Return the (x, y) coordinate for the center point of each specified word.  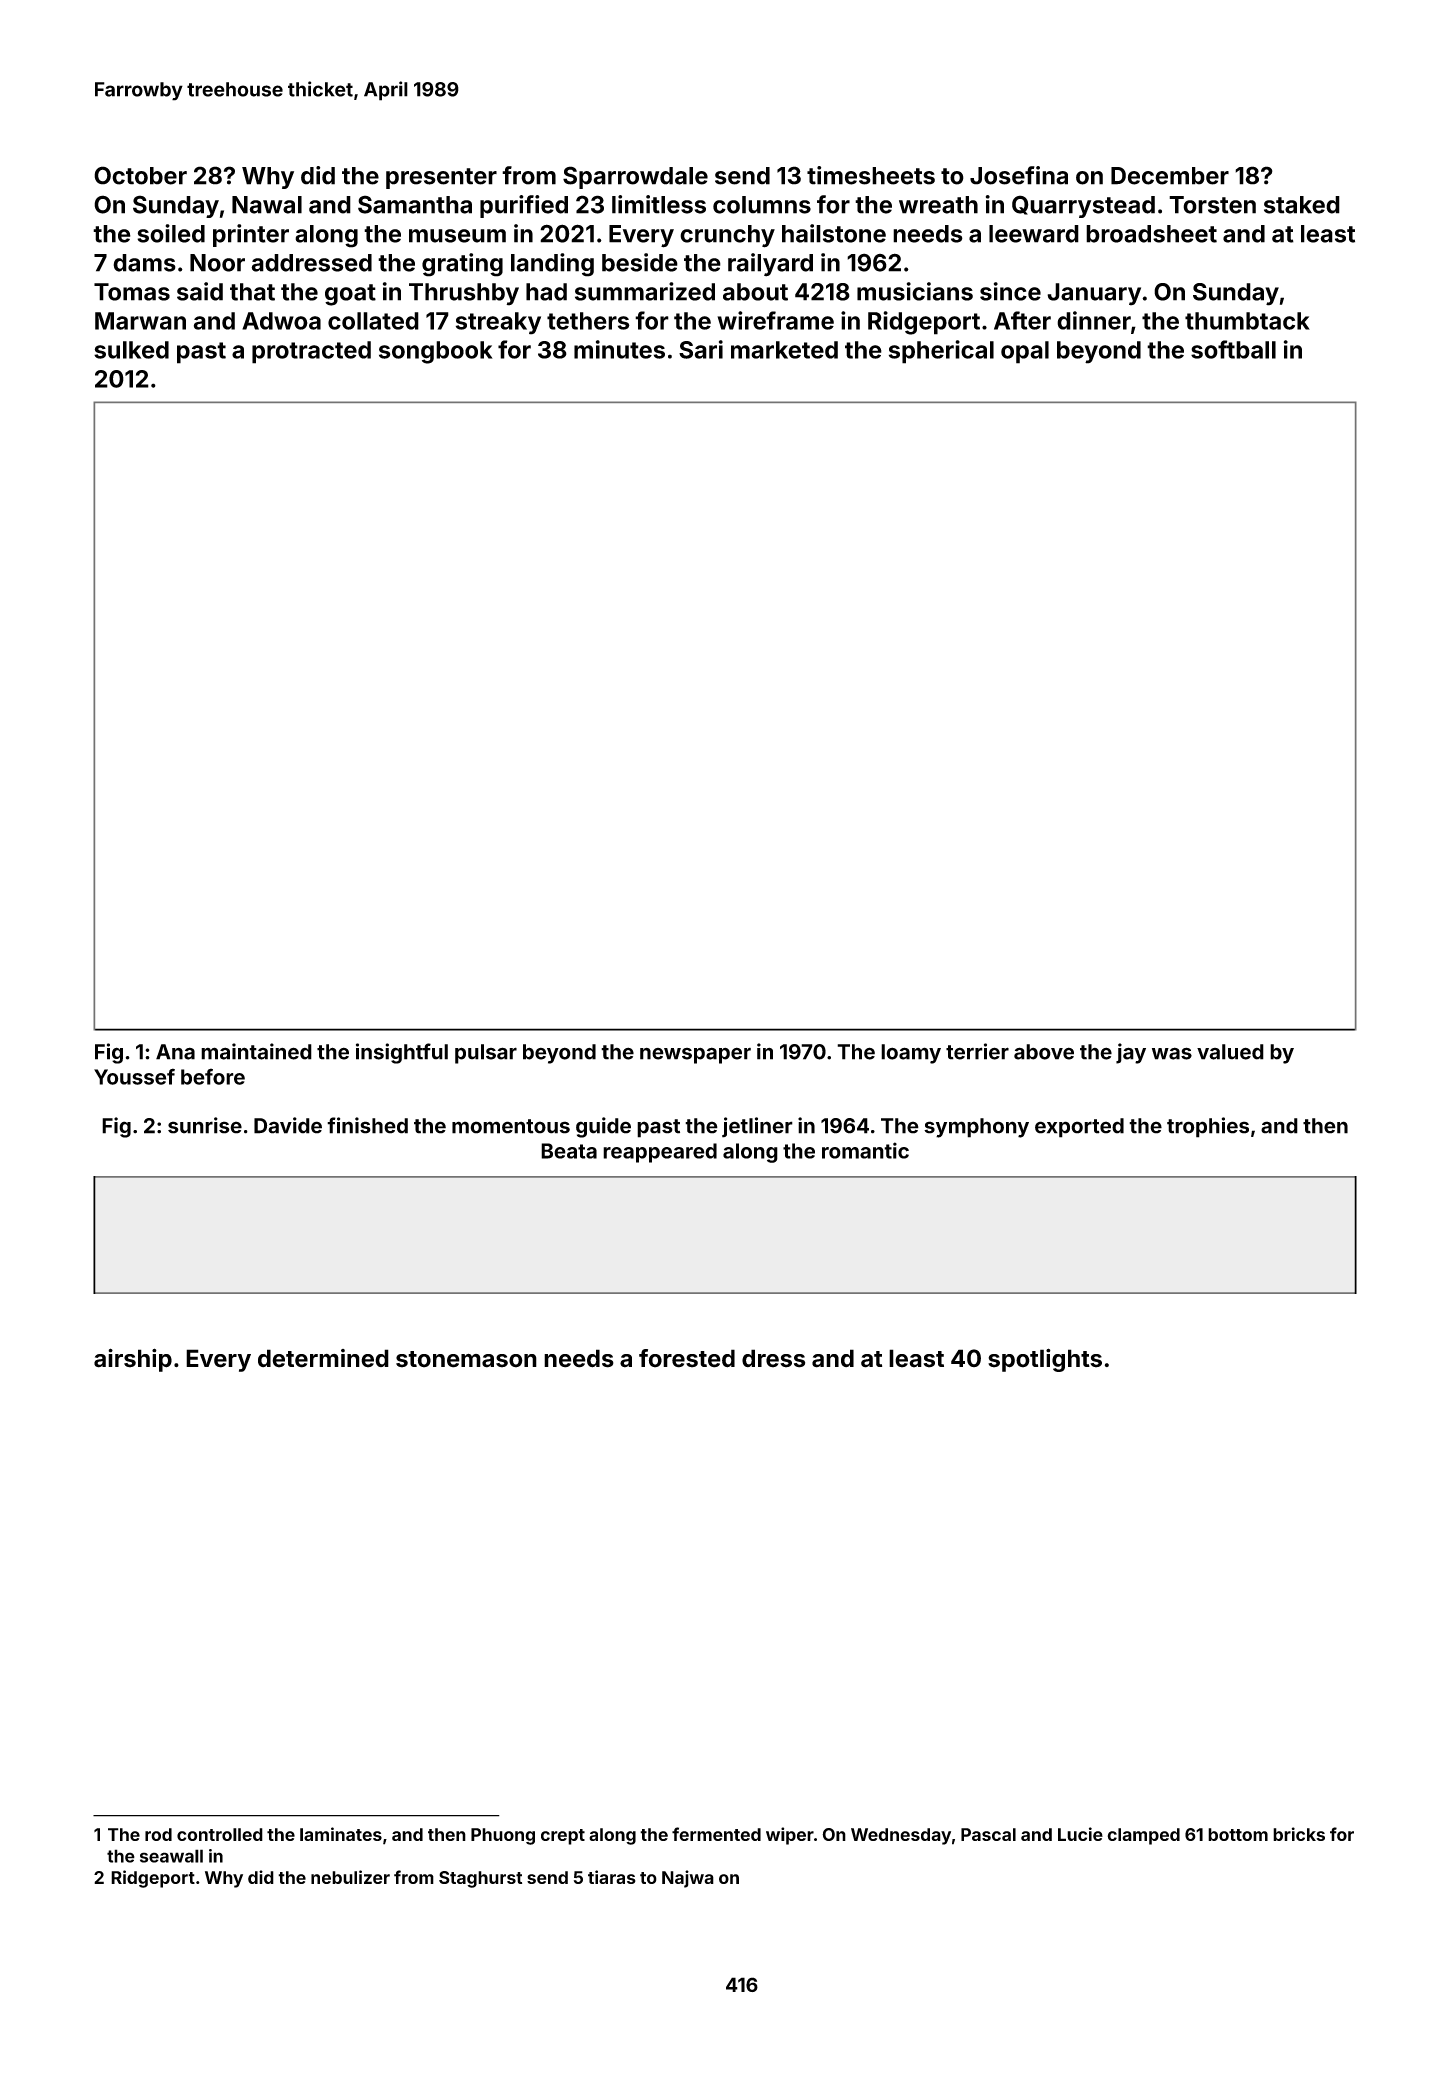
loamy (911, 1054)
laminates (341, 1834)
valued (1230, 1052)
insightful (402, 1053)
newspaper (695, 1055)
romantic (865, 1150)
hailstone (834, 233)
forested (687, 1358)
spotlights (1045, 1360)
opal (1025, 352)
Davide (288, 1125)
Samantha (415, 204)
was (1172, 1053)
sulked (131, 350)
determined (323, 1358)
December (1170, 176)
